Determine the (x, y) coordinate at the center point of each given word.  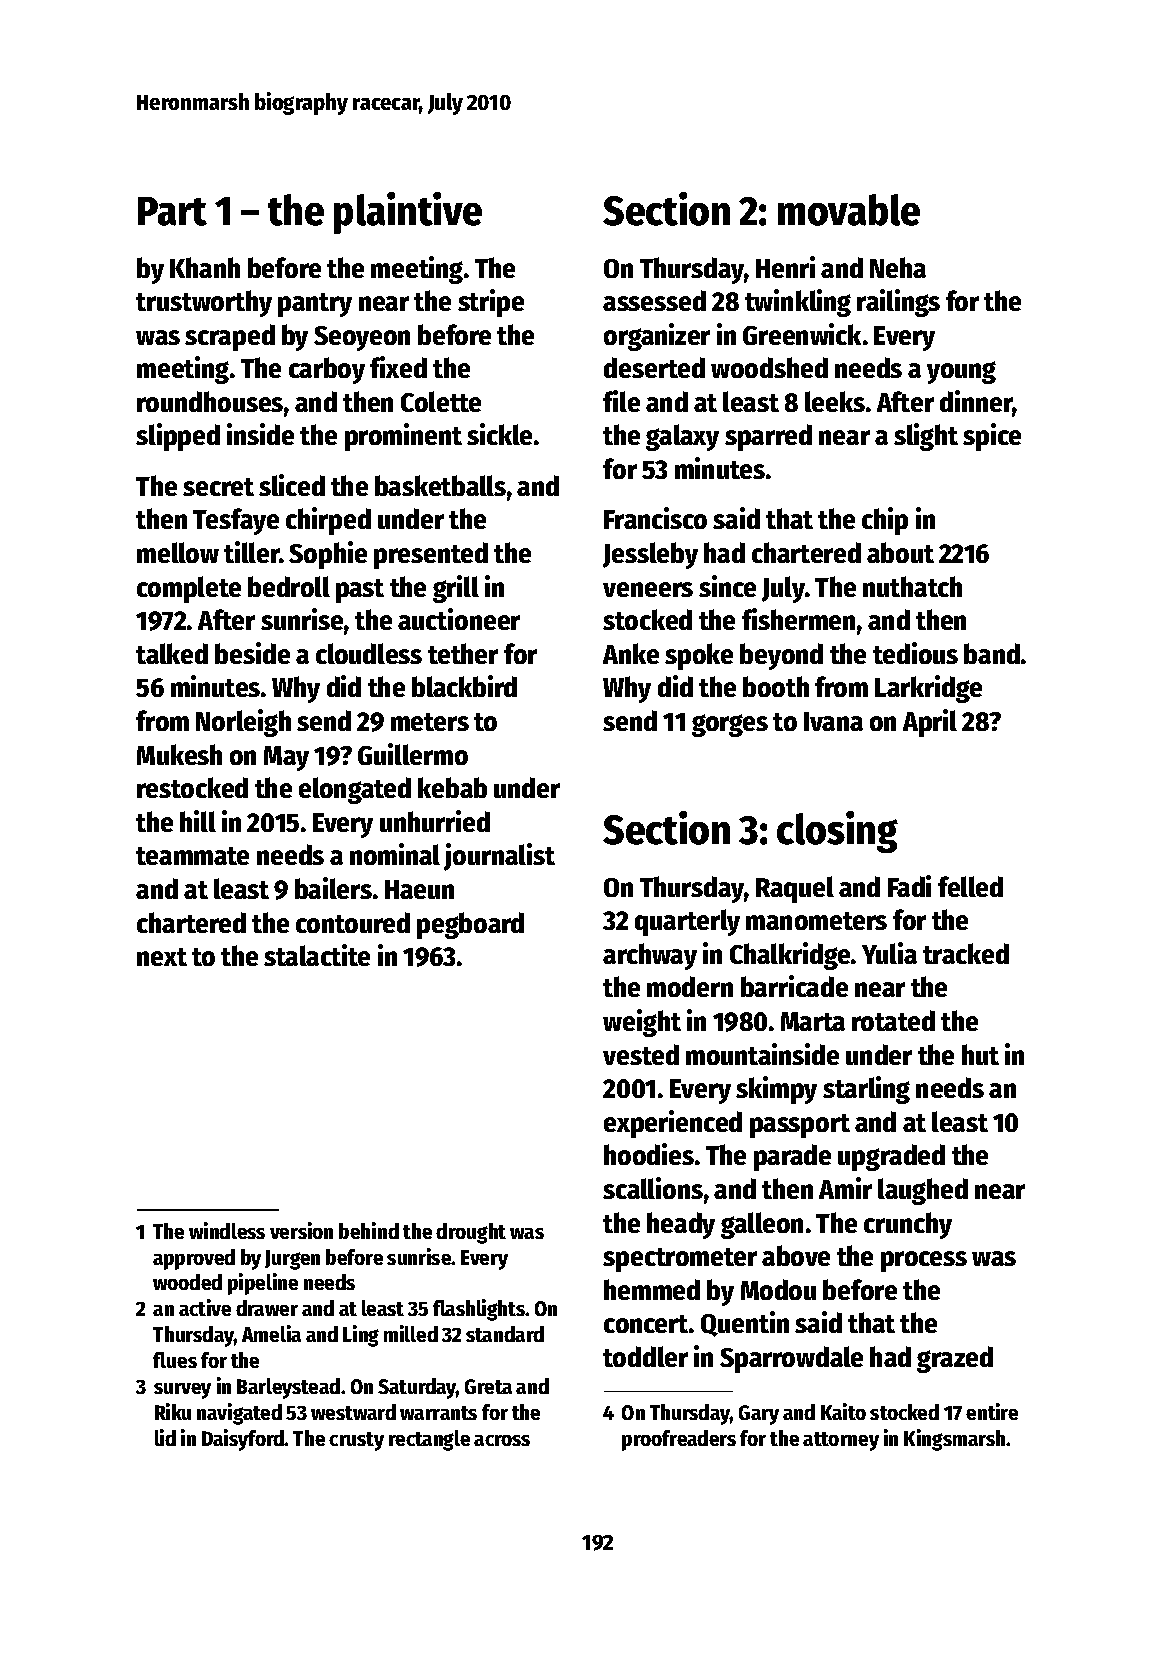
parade (792, 1157)
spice (992, 437)
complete (189, 589)
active (205, 1307)
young (961, 372)
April (930, 723)
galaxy (682, 437)
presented (431, 555)
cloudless (369, 653)
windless (227, 1230)
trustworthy (204, 303)
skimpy (776, 1090)
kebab (452, 787)
